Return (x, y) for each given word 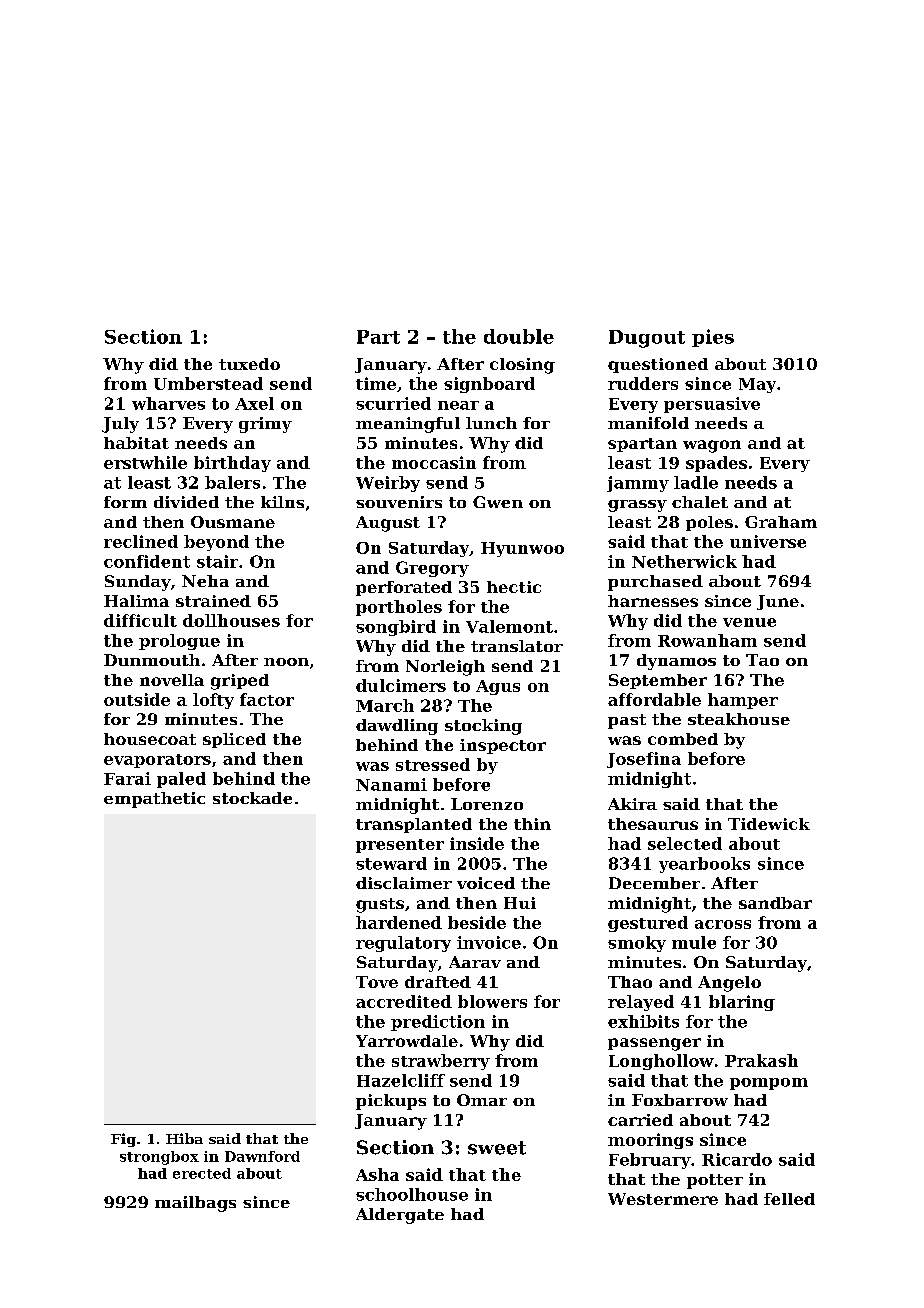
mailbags (195, 1204)
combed (683, 739)
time (376, 383)
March (385, 705)
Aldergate (400, 1216)
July (120, 425)
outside (137, 699)
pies (713, 338)
